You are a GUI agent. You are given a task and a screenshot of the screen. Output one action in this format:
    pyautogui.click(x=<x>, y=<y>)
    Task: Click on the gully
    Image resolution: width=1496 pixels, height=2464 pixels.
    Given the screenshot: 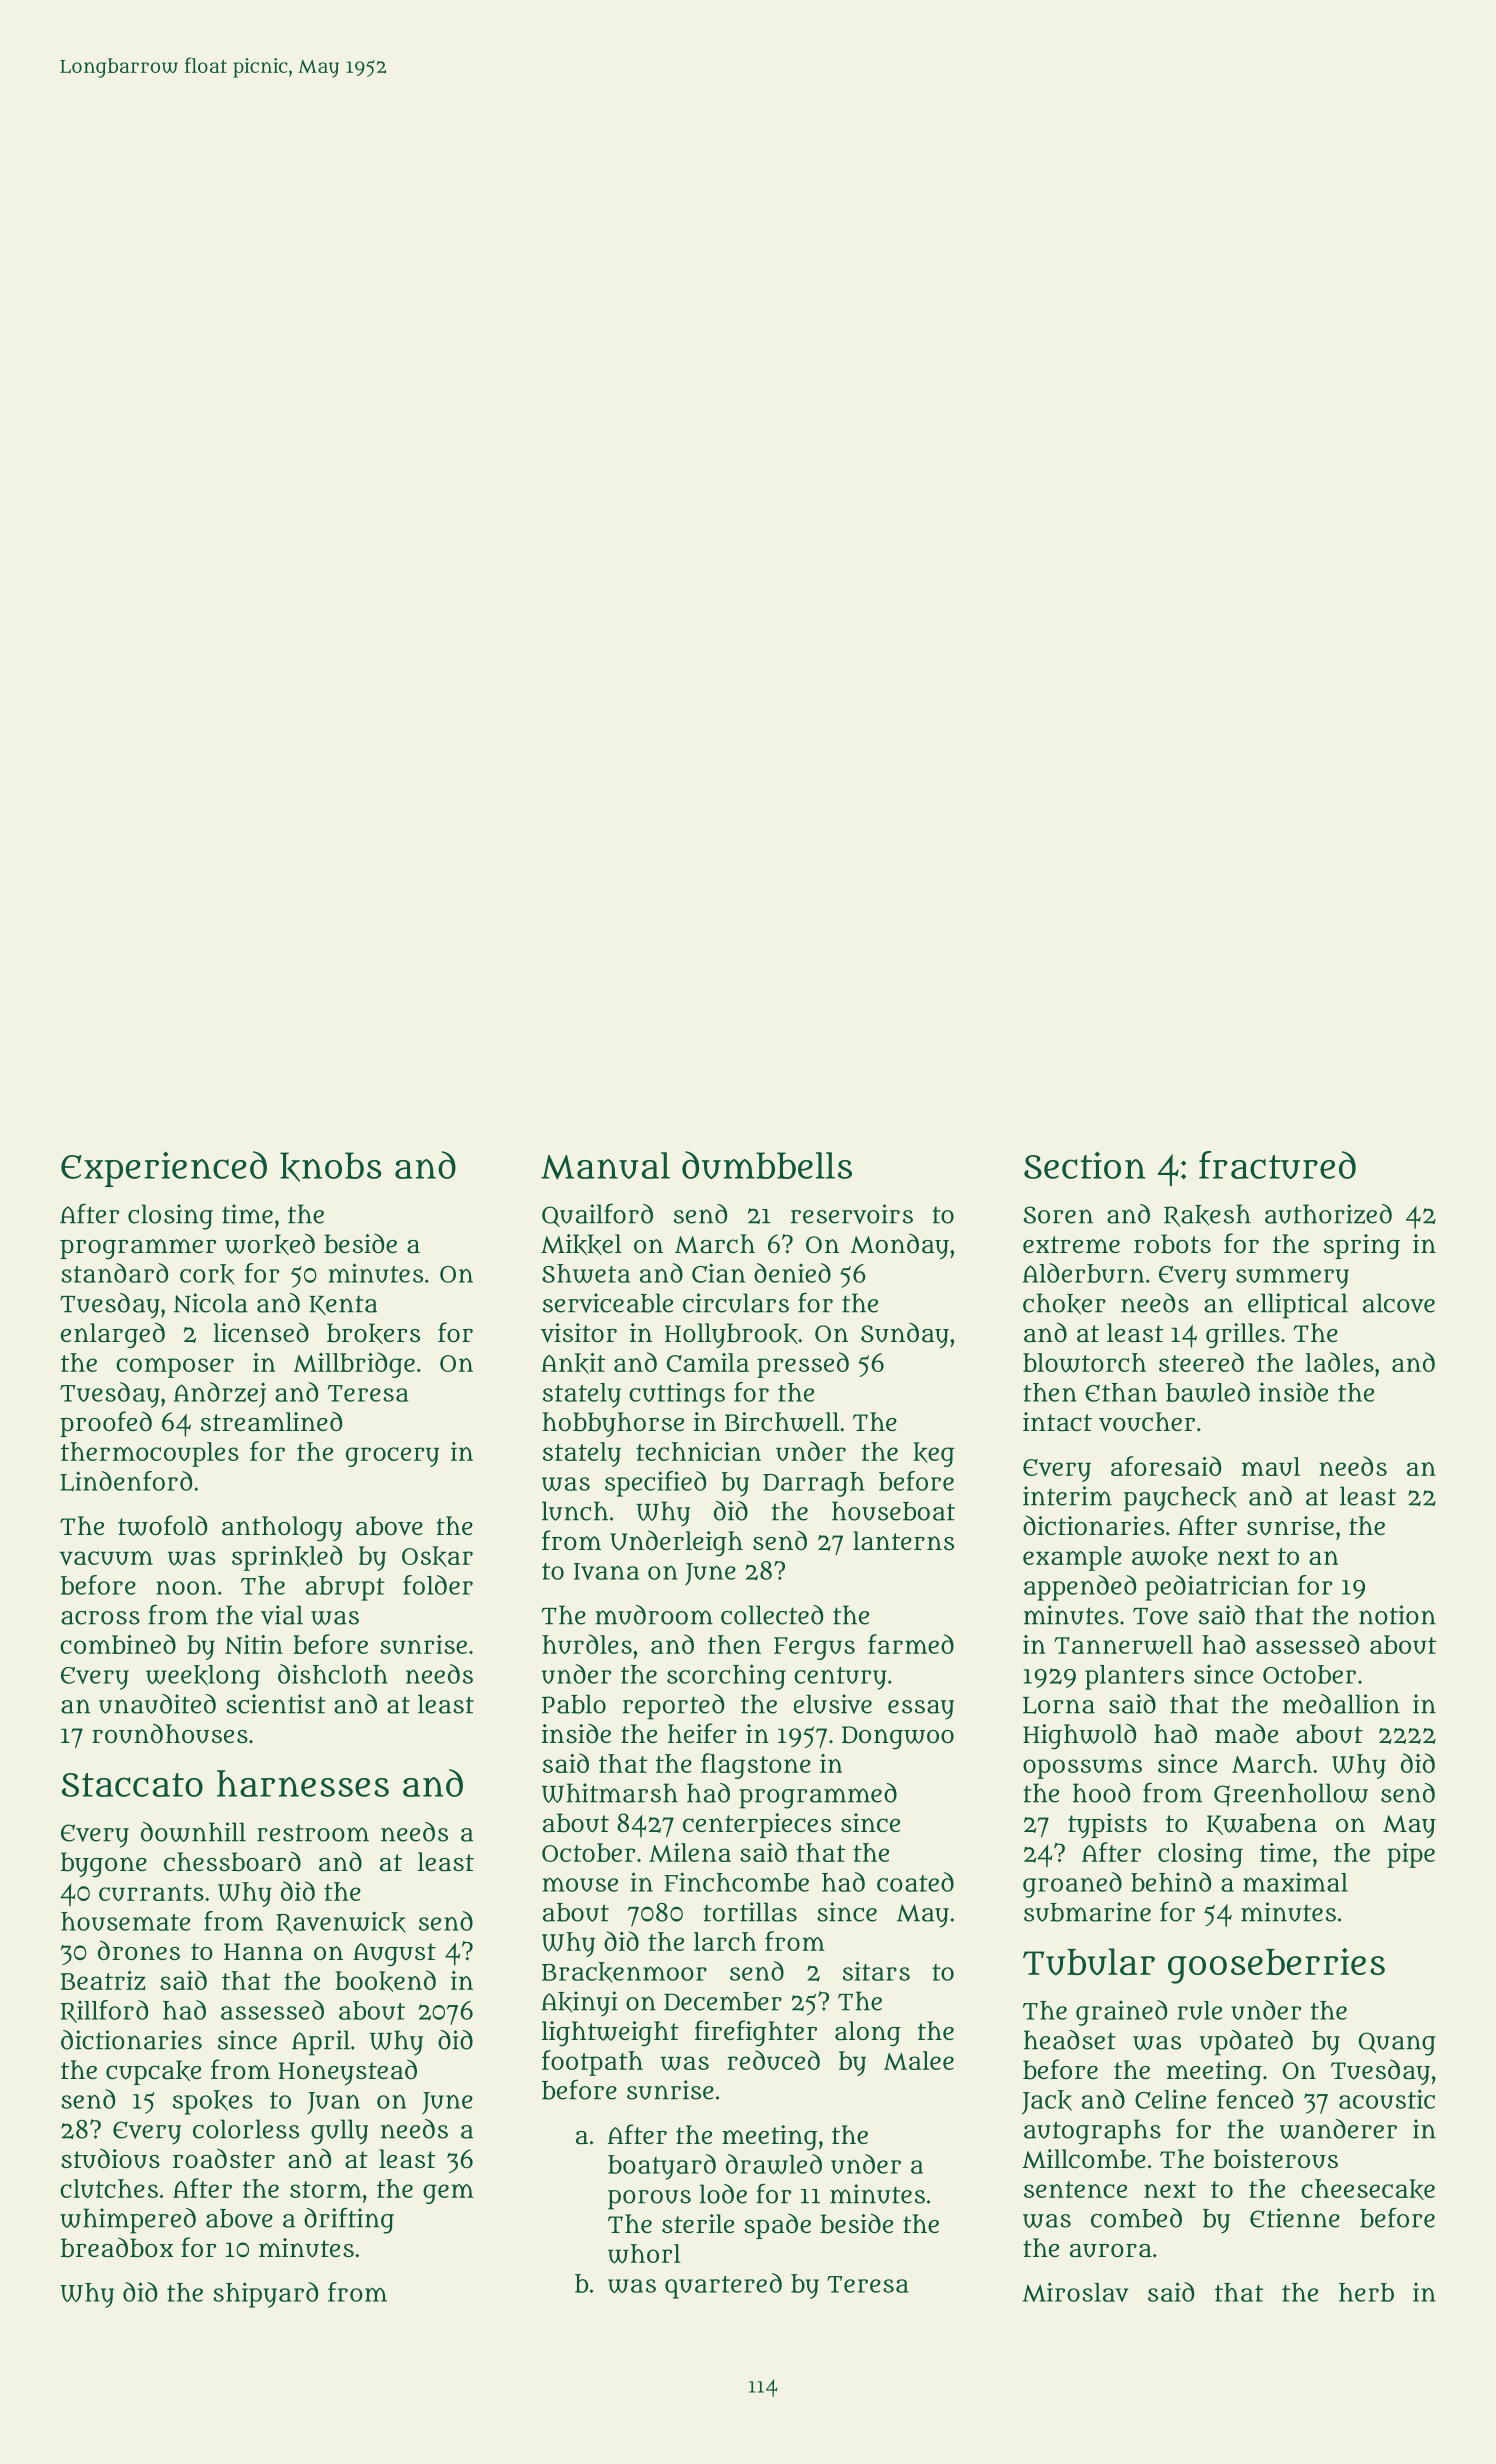 What is the action you would take?
    pyautogui.click(x=339, y=2132)
